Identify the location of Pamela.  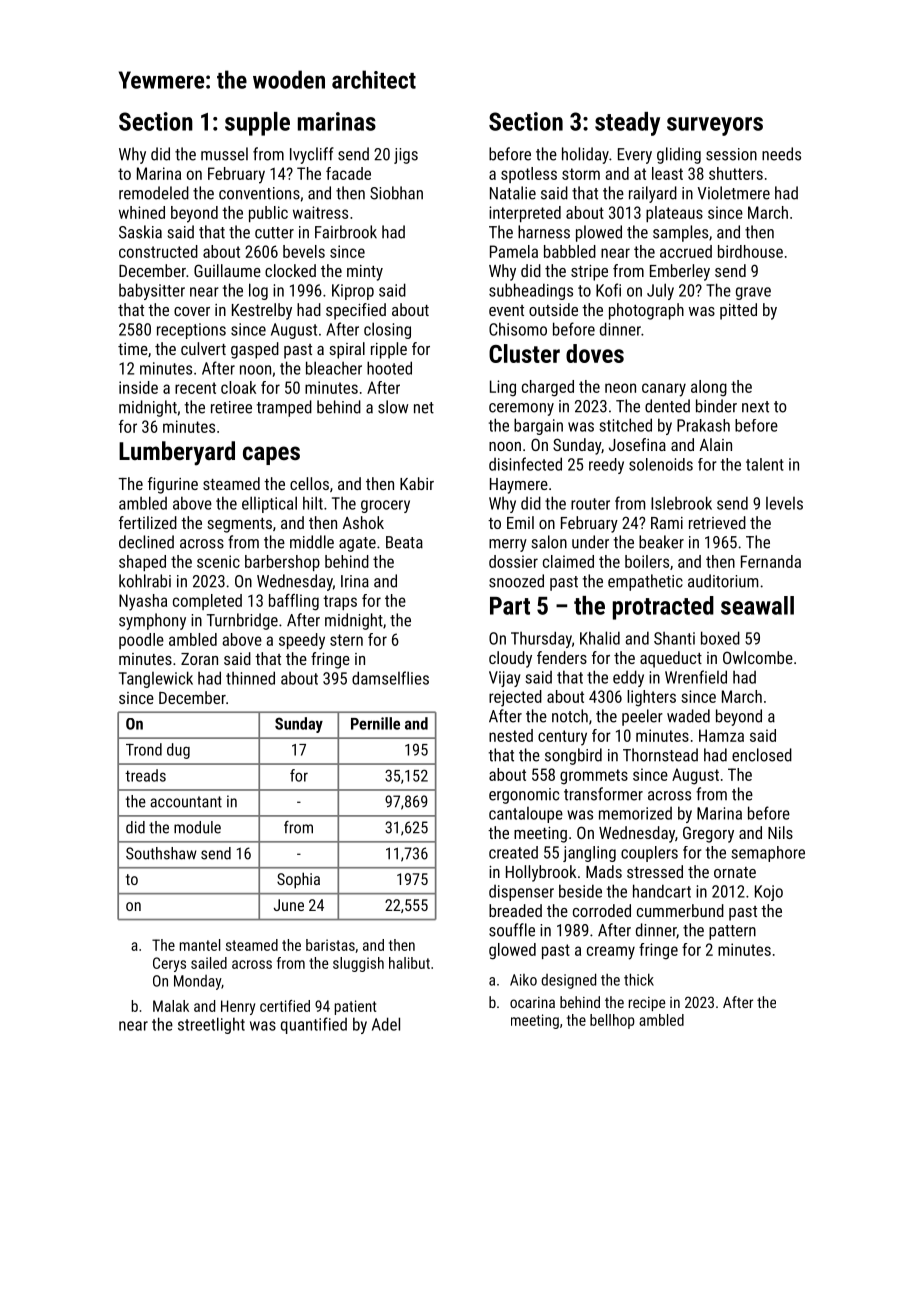
(514, 251).
